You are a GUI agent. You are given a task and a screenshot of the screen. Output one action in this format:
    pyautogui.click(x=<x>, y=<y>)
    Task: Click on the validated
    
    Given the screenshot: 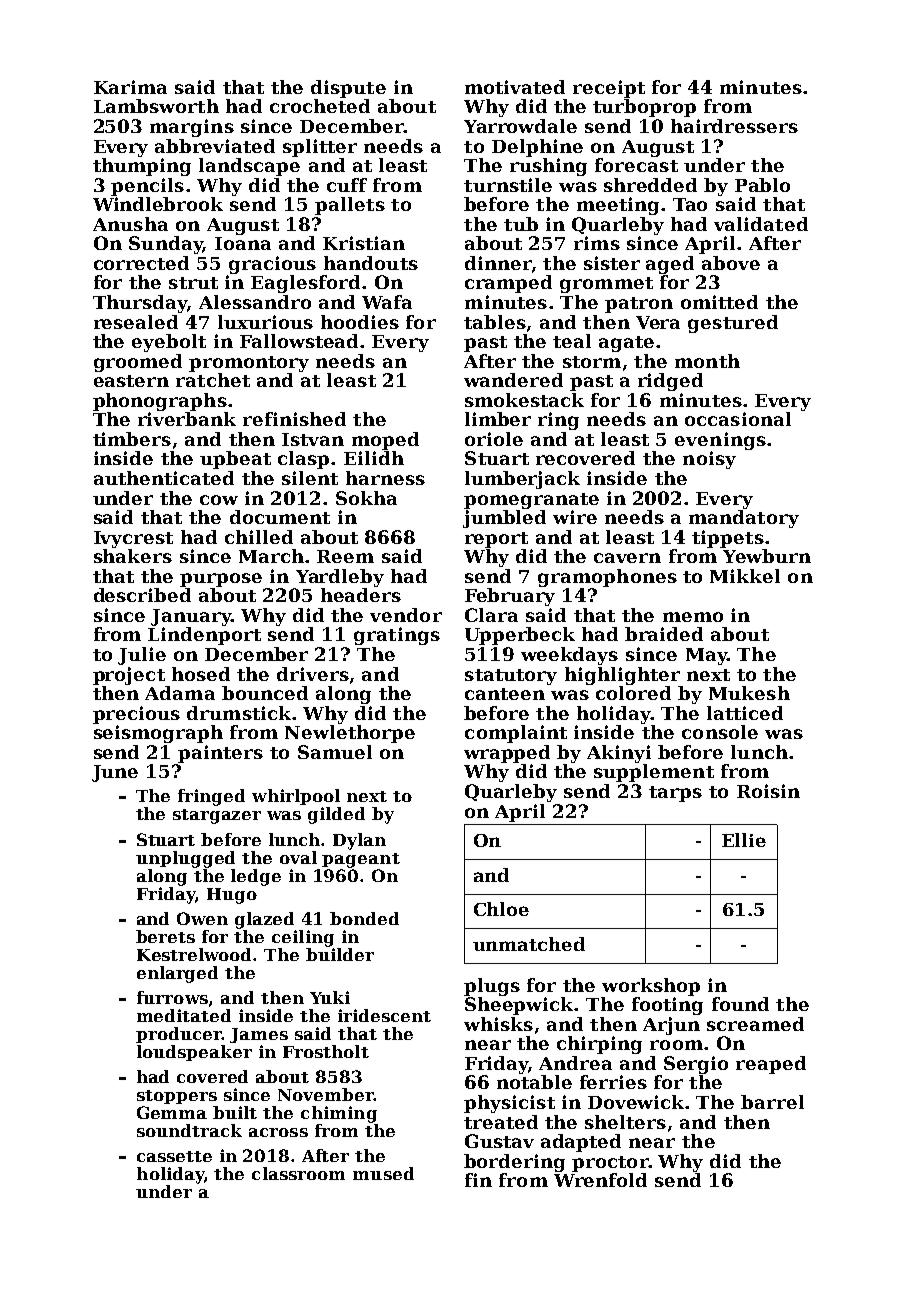 What is the action you would take?
    pyautogui.click(x=761, y=224)
